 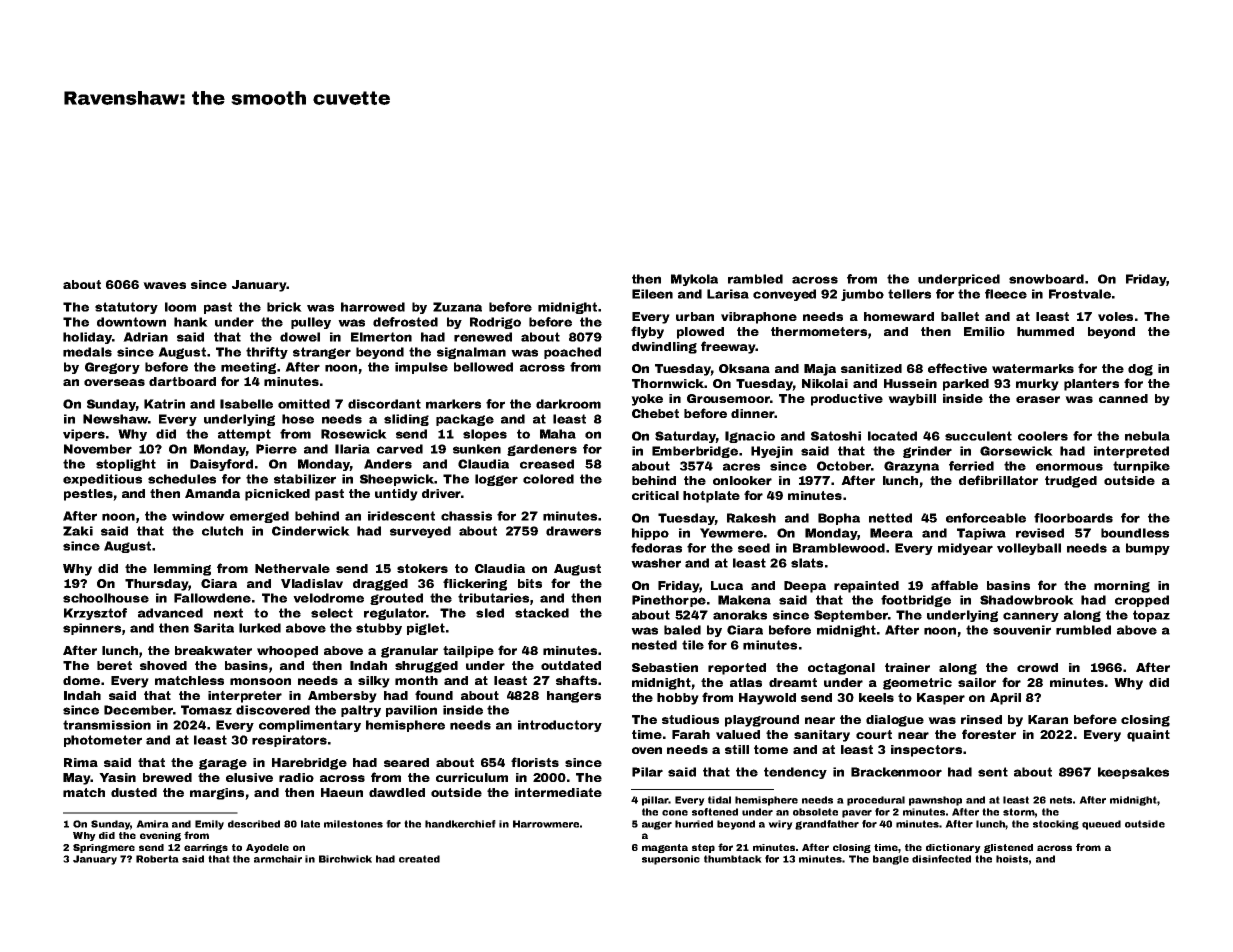 What do you see at coordinates (1046, 279) in the screenshot?
I see `snowboard` at bounding box center [1046, 279].
